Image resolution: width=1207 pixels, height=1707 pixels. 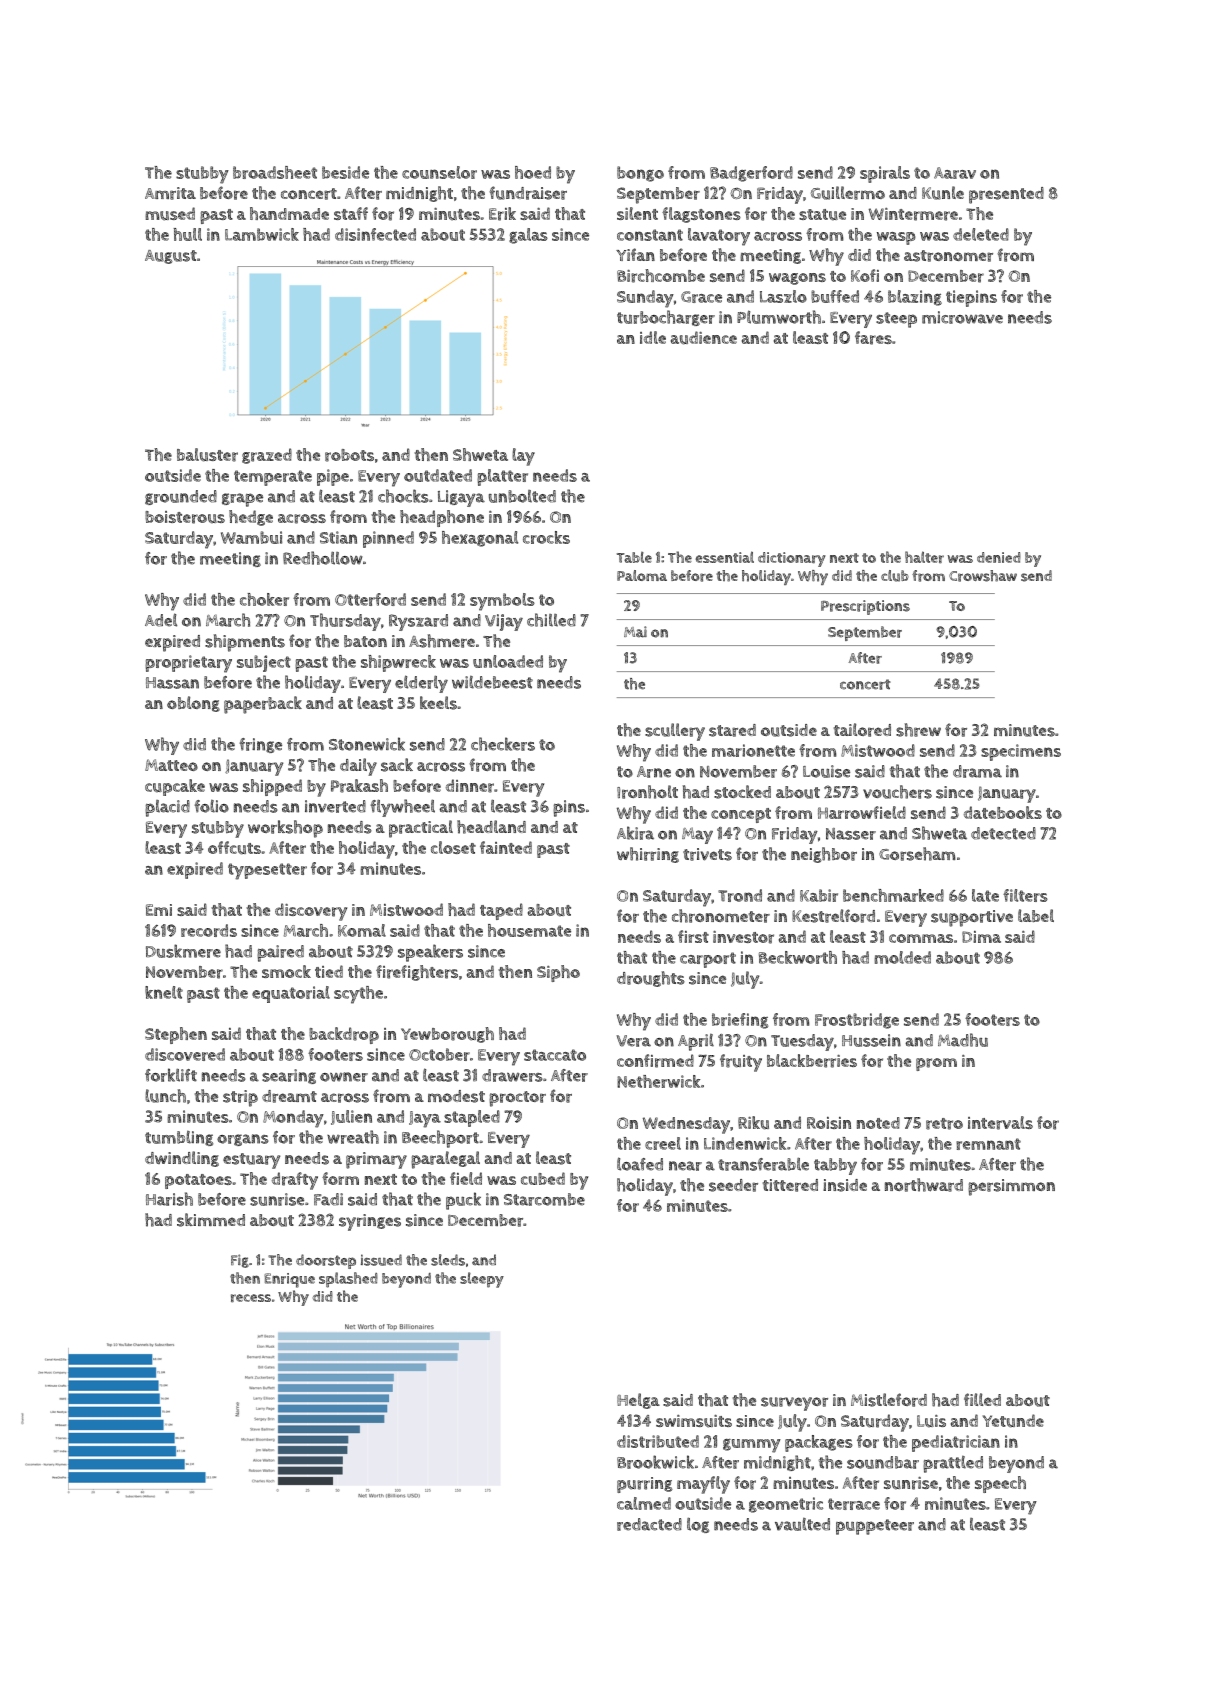 I want to click on denied, so click(x=999, y=557).
